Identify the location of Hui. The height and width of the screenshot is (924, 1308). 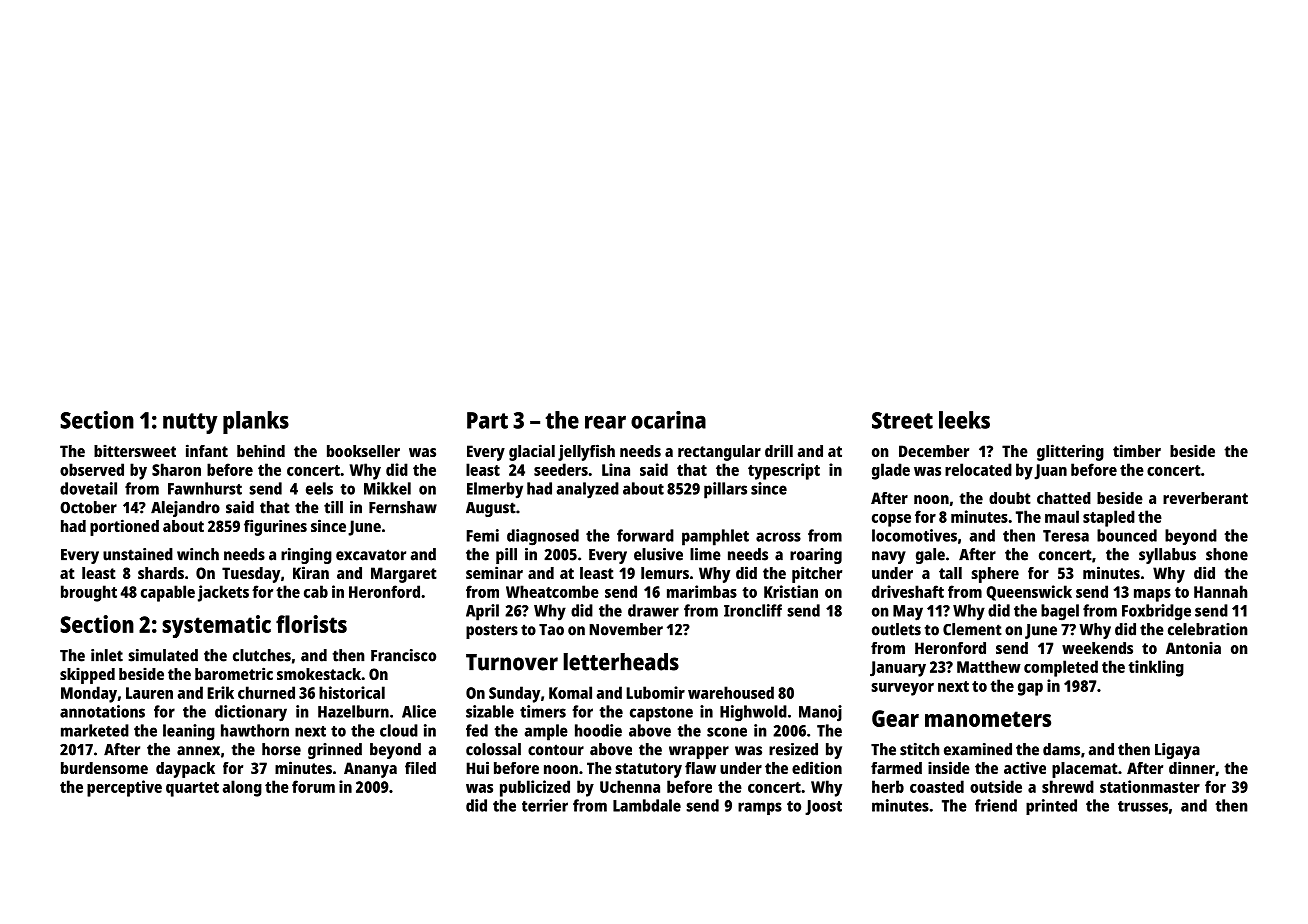
(478, 767).
